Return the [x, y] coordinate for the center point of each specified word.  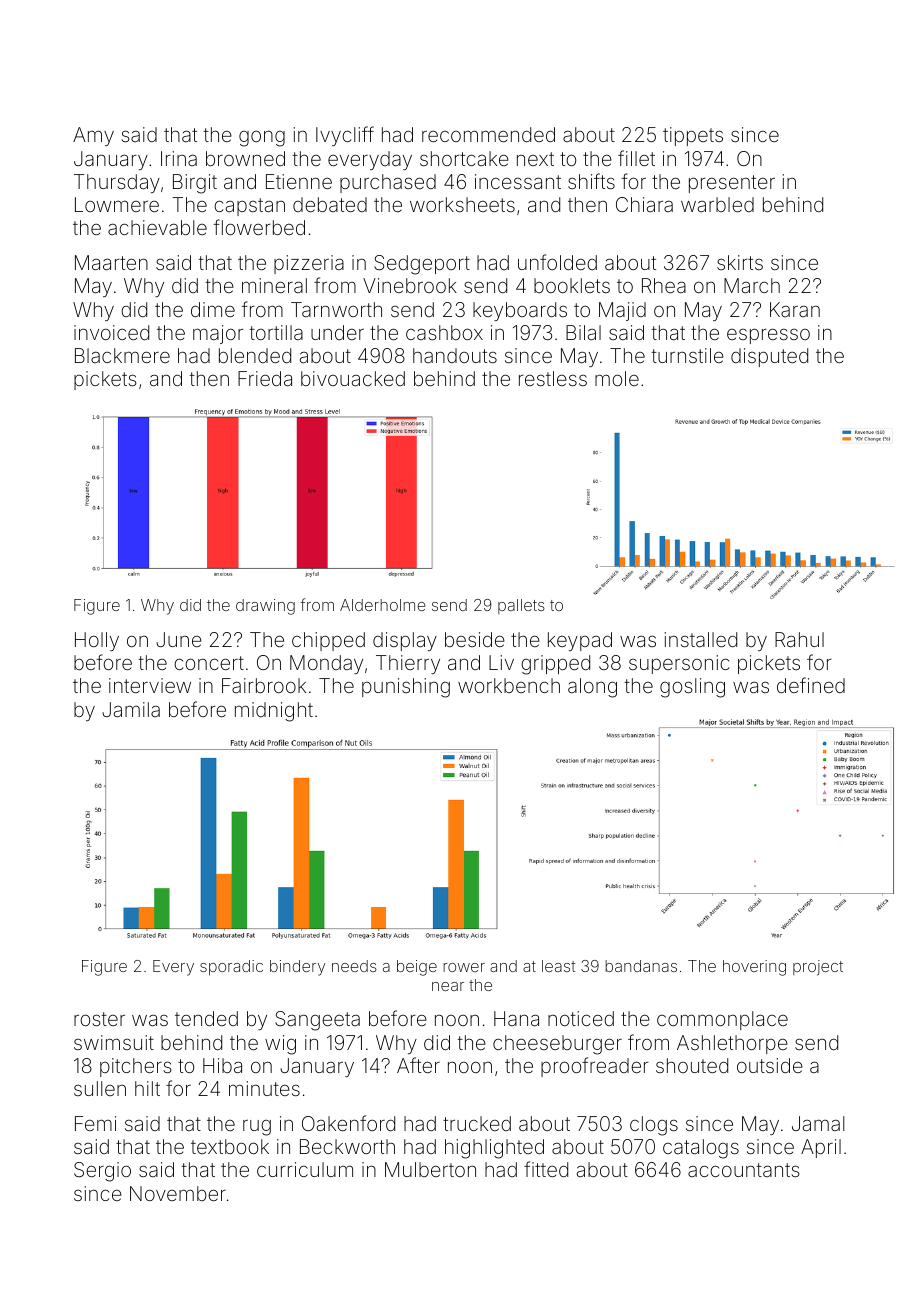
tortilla [276, 332]
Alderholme [383, 605]
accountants [744, 1170]
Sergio [102, 1172]
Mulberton [430, 1169]
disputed [769, 357]
